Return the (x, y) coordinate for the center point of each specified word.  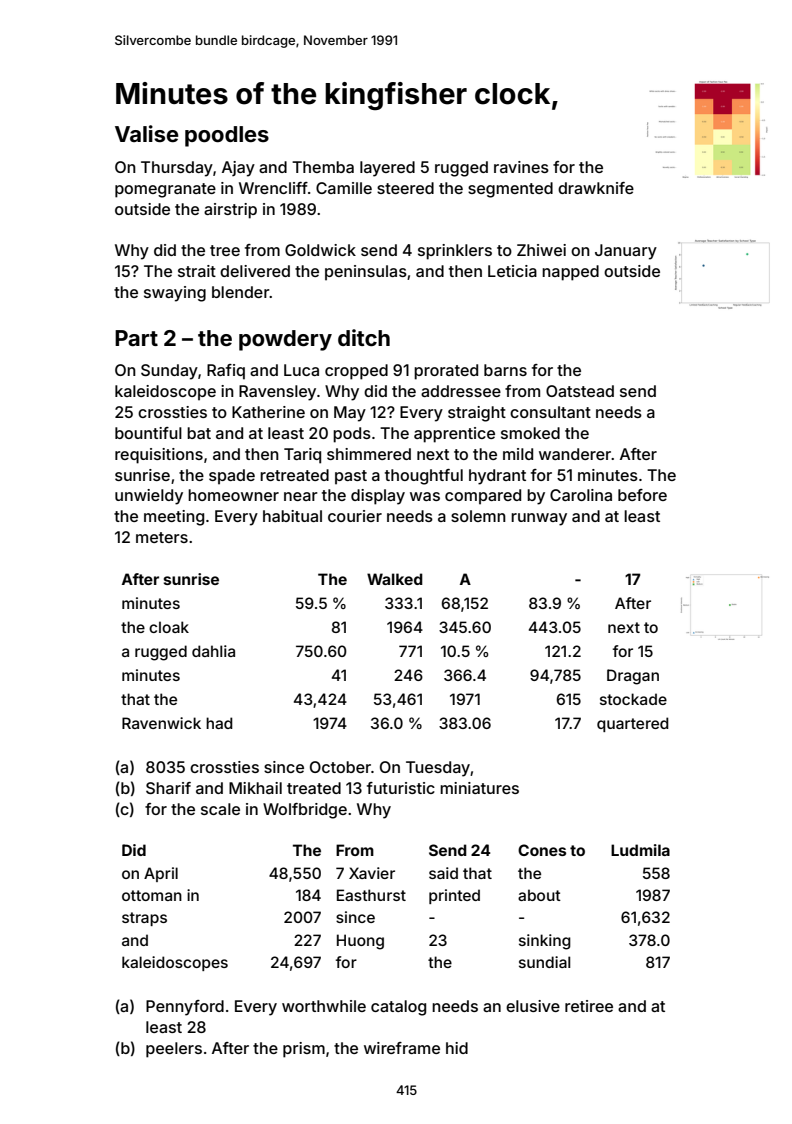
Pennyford (185, 1008)
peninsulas (366, 273)
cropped (356, 372)
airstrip (230, 211)
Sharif (168, 788)
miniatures (479, 788)
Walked (395, 579)
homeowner (233, 495)
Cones (542, 850)
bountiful (148, 433)
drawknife (596, 188)
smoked (530, 433)
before (642, 495)
